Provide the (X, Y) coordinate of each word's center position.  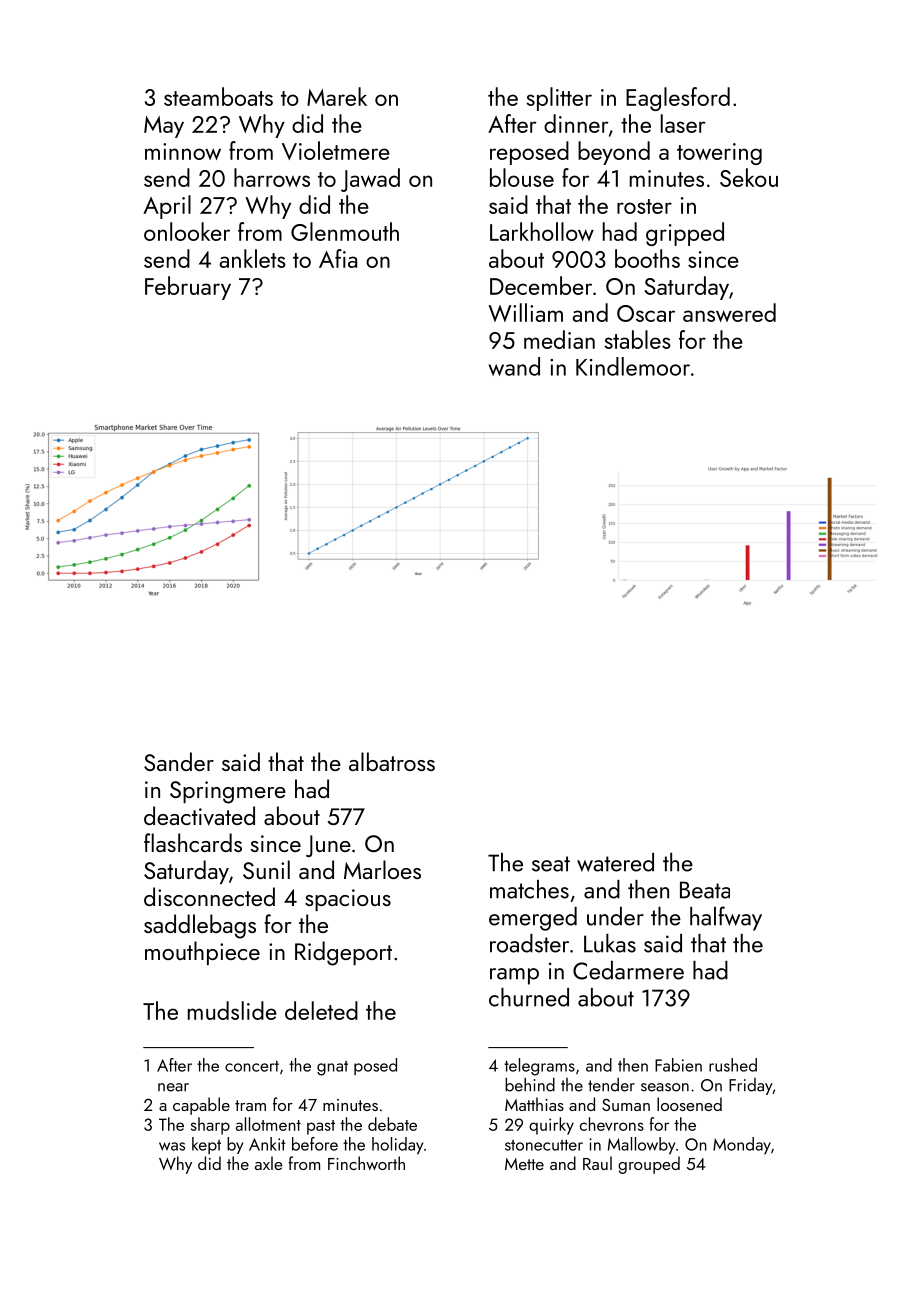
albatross (392, 761)
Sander (179, 761)
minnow (183, 151)
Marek (337, 96)
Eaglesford (678, 99)
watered (615, 862)
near (173, 1087)
